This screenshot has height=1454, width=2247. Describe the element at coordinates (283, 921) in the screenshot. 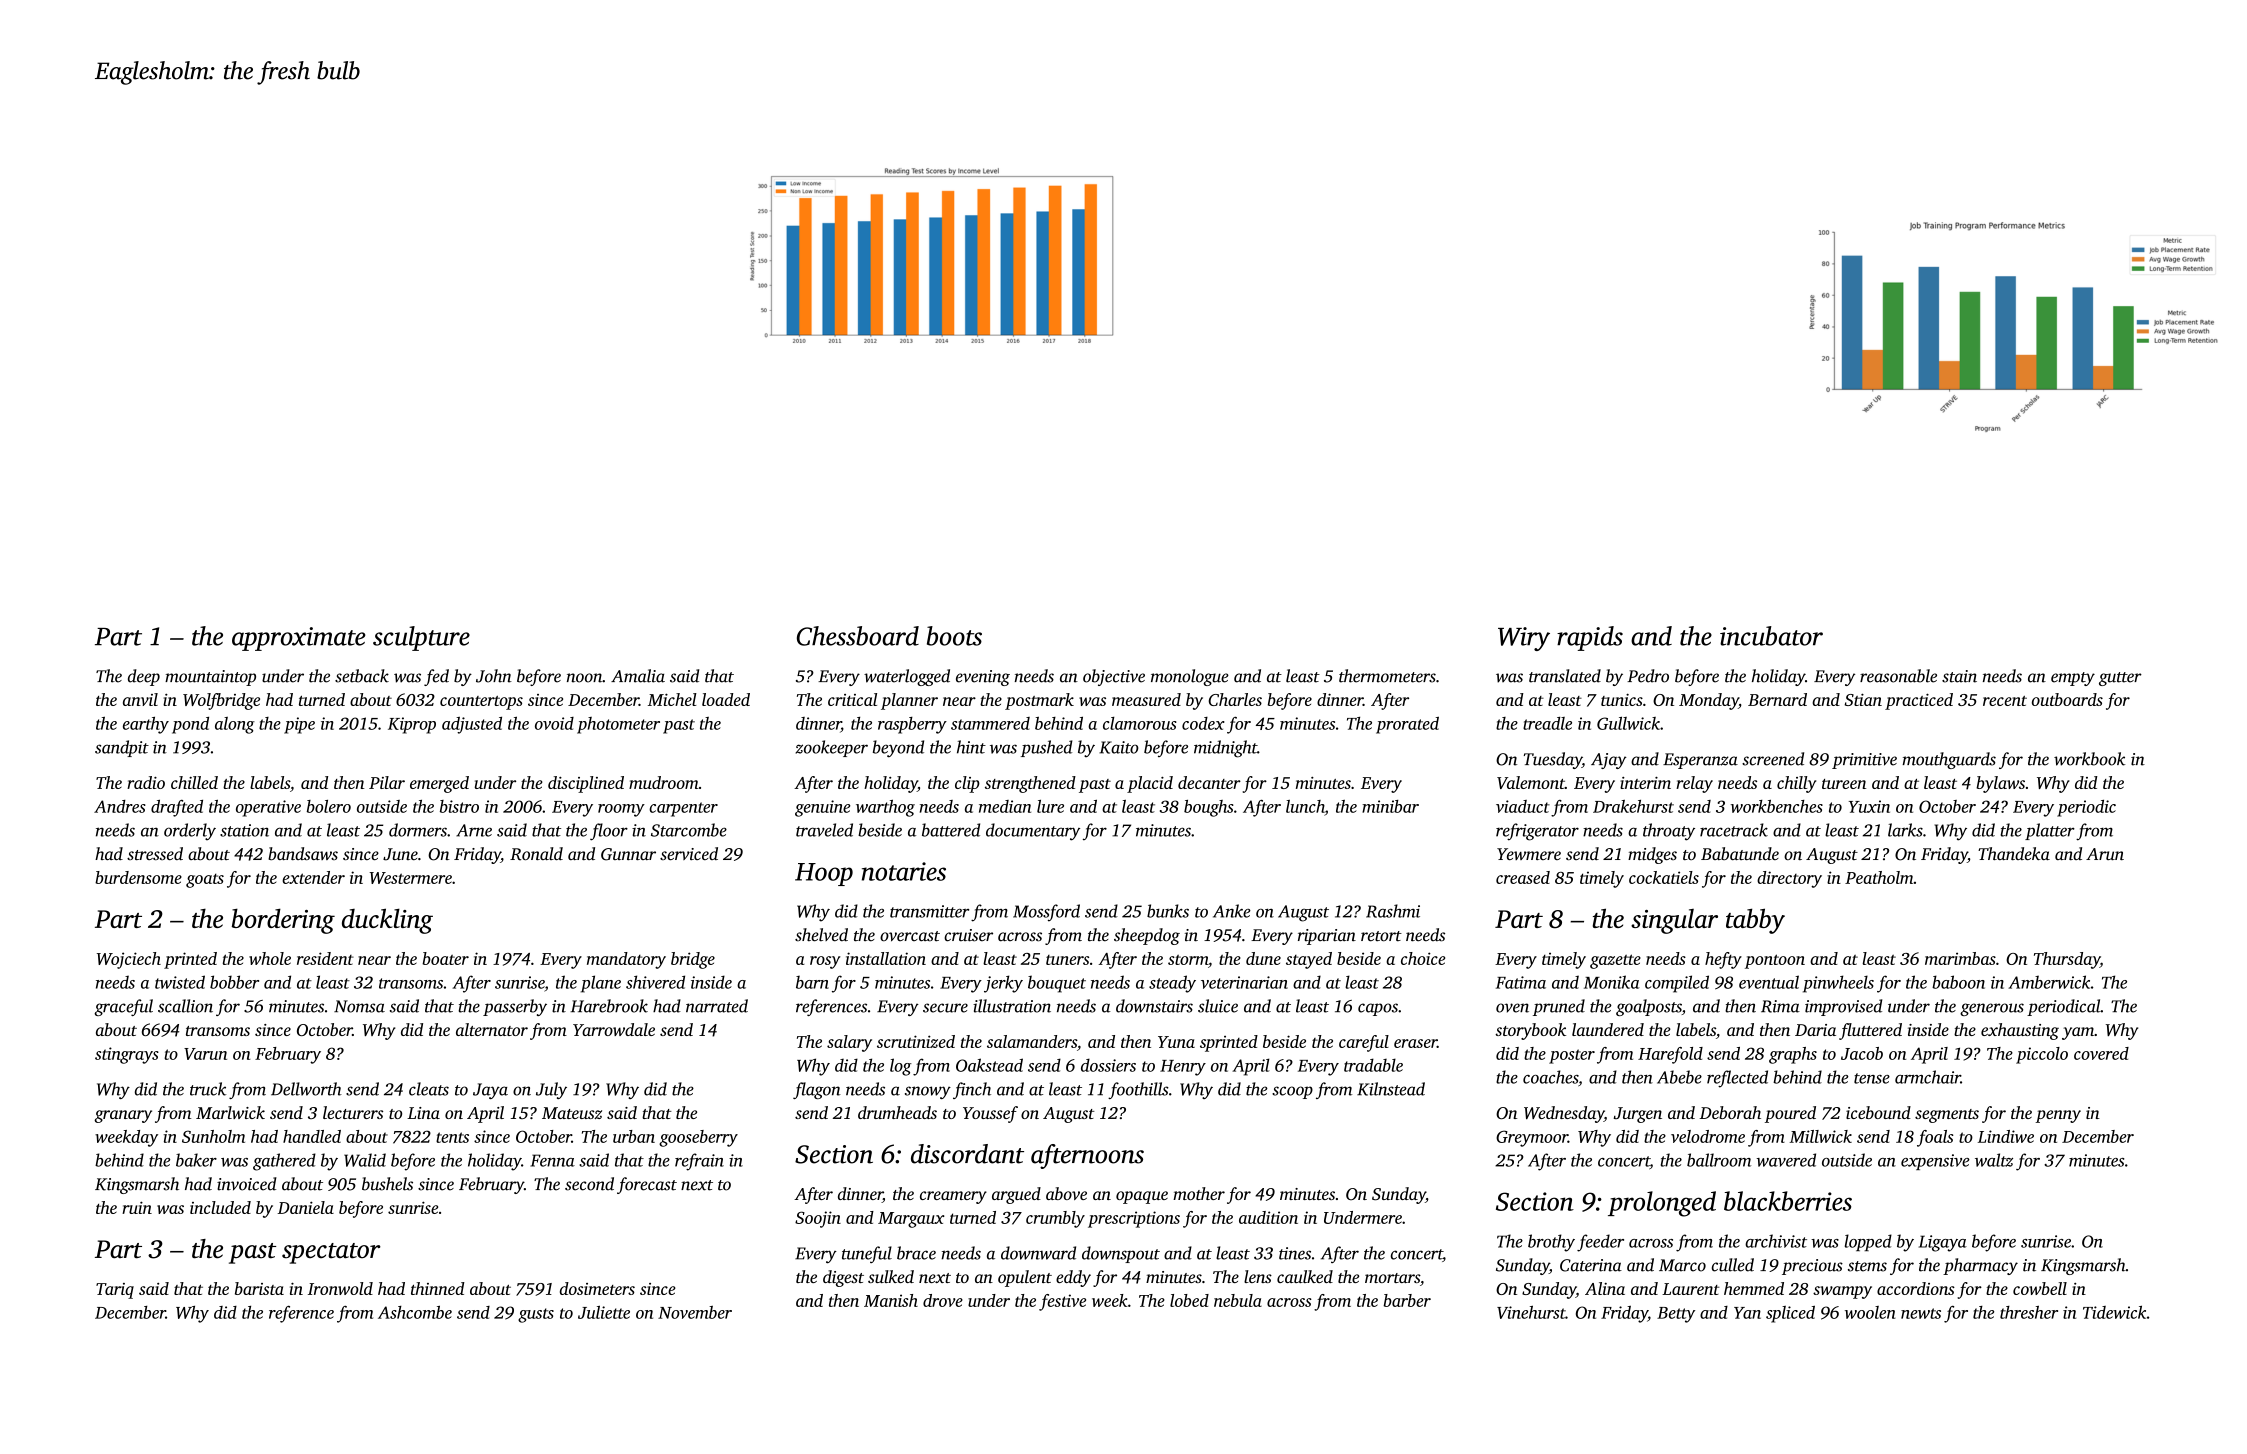

I see `bordering` at that location.
